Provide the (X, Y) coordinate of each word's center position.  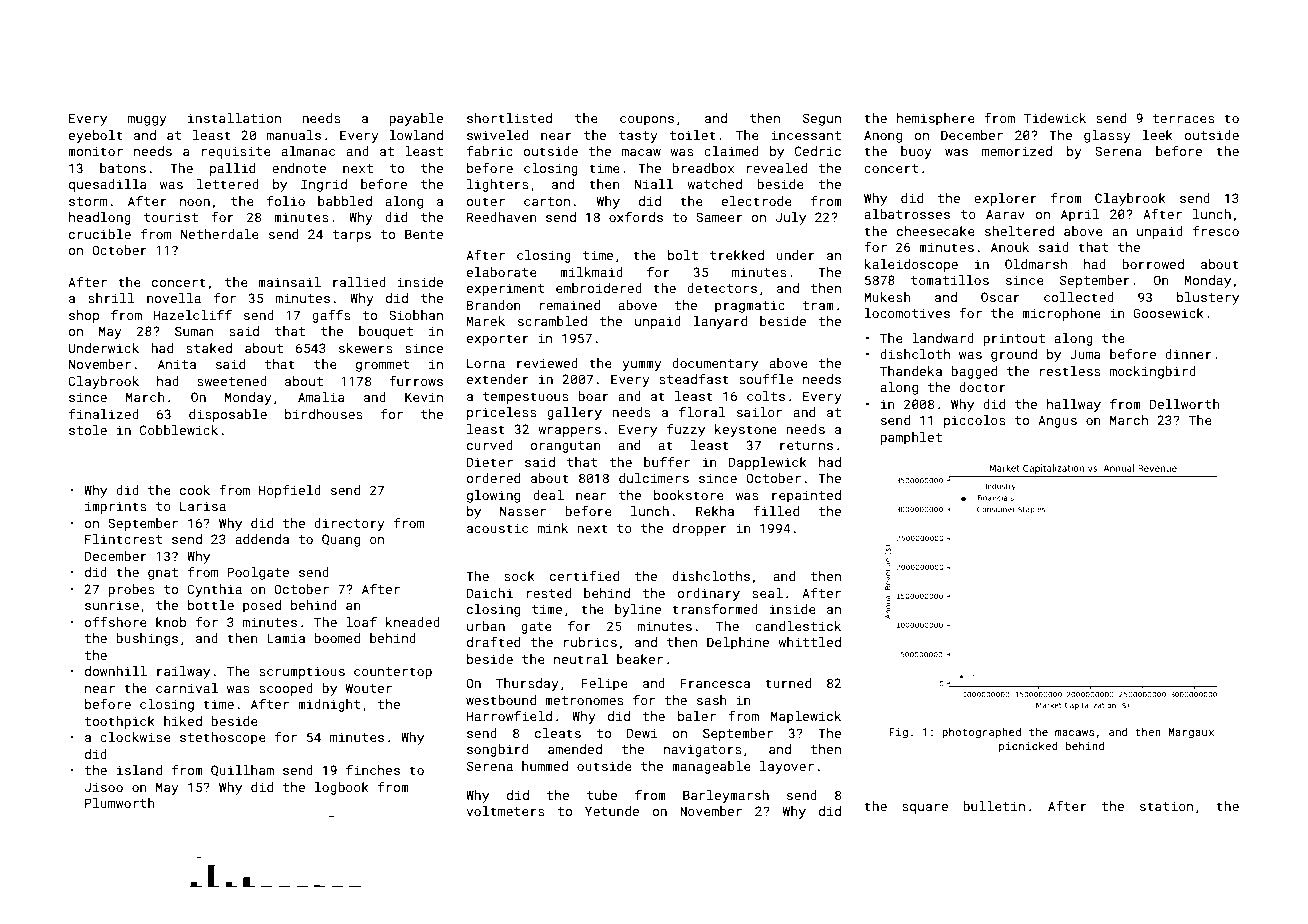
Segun (822, 119)
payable (416, 119)
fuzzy (686, 430)
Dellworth (1185, 404)
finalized (104, 414)
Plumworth (120, 803)
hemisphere (936, 119)
